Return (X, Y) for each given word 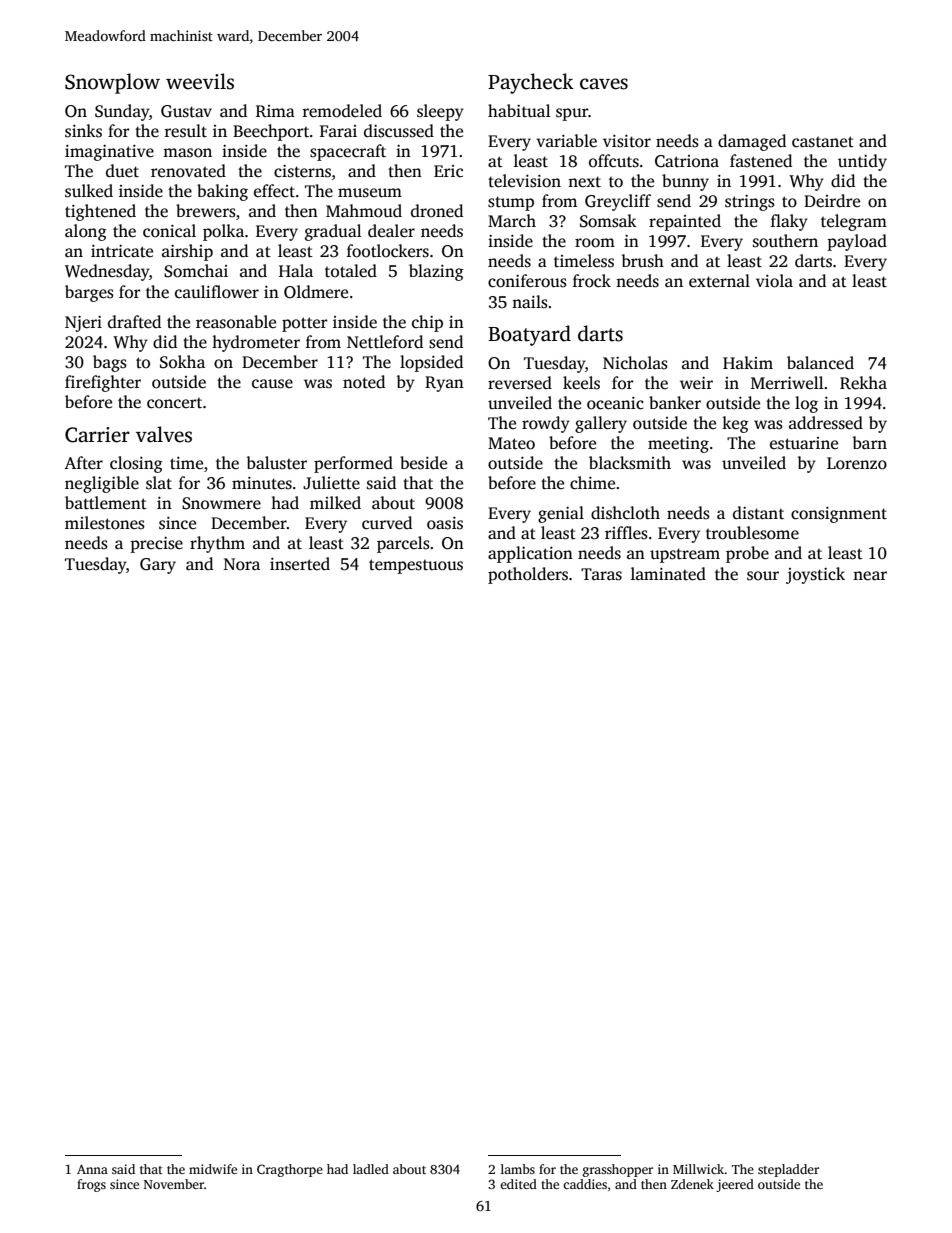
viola (774, 281)
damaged (752, 142)
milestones (105, 523)
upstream (685, 555)
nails (530, 302)
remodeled (342, 111)
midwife (213, 1169)
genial (561, 514)
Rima (275, 111)
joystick (815, 575)
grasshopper (618, 1170)
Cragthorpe (290, 1170)
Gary (158, 566)
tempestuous (416, 566)
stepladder (788, 1170)
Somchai (196, 271)
